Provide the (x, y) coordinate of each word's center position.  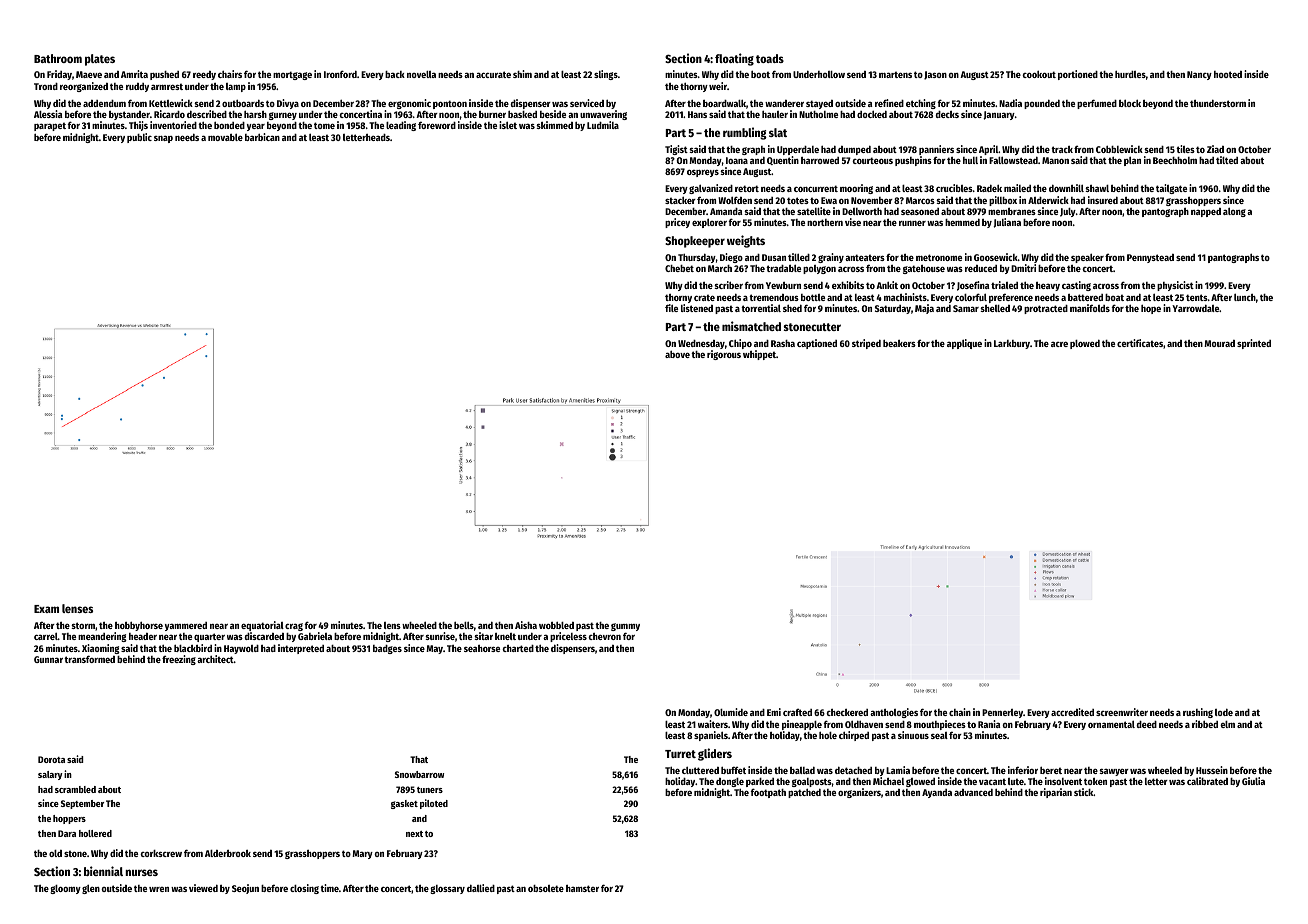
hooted (1228, 74)
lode (1224, 712)
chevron (604, 636)
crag (294, 627)
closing (304, 889)
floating (734, 59)
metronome (939, 257)
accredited (1072, 712)
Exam (46, 609)
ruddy (137, 87)
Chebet (679, 268)
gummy (625, 627)
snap (163, 139)
